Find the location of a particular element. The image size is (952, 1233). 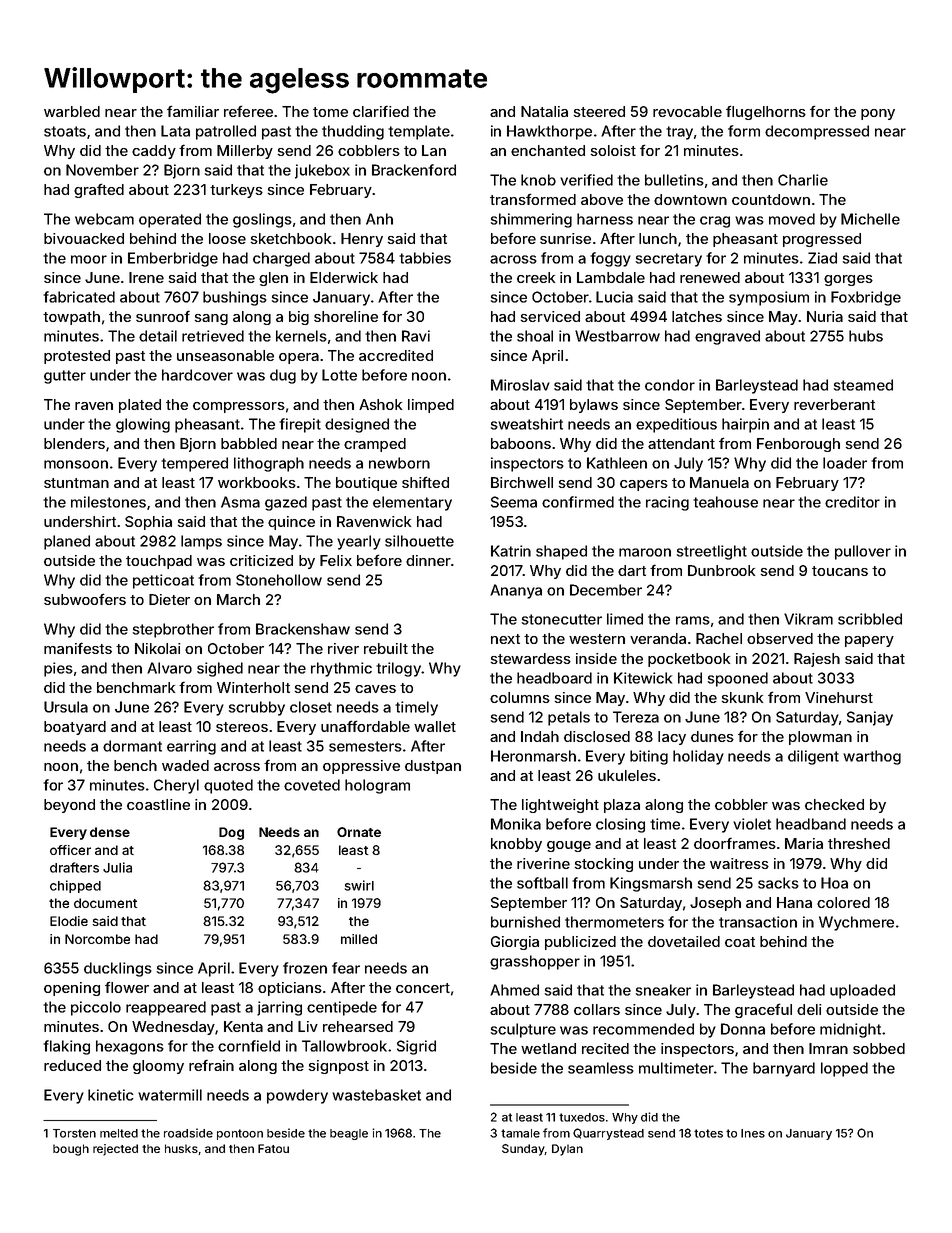

newborn is located at coordinates (399, 463).
